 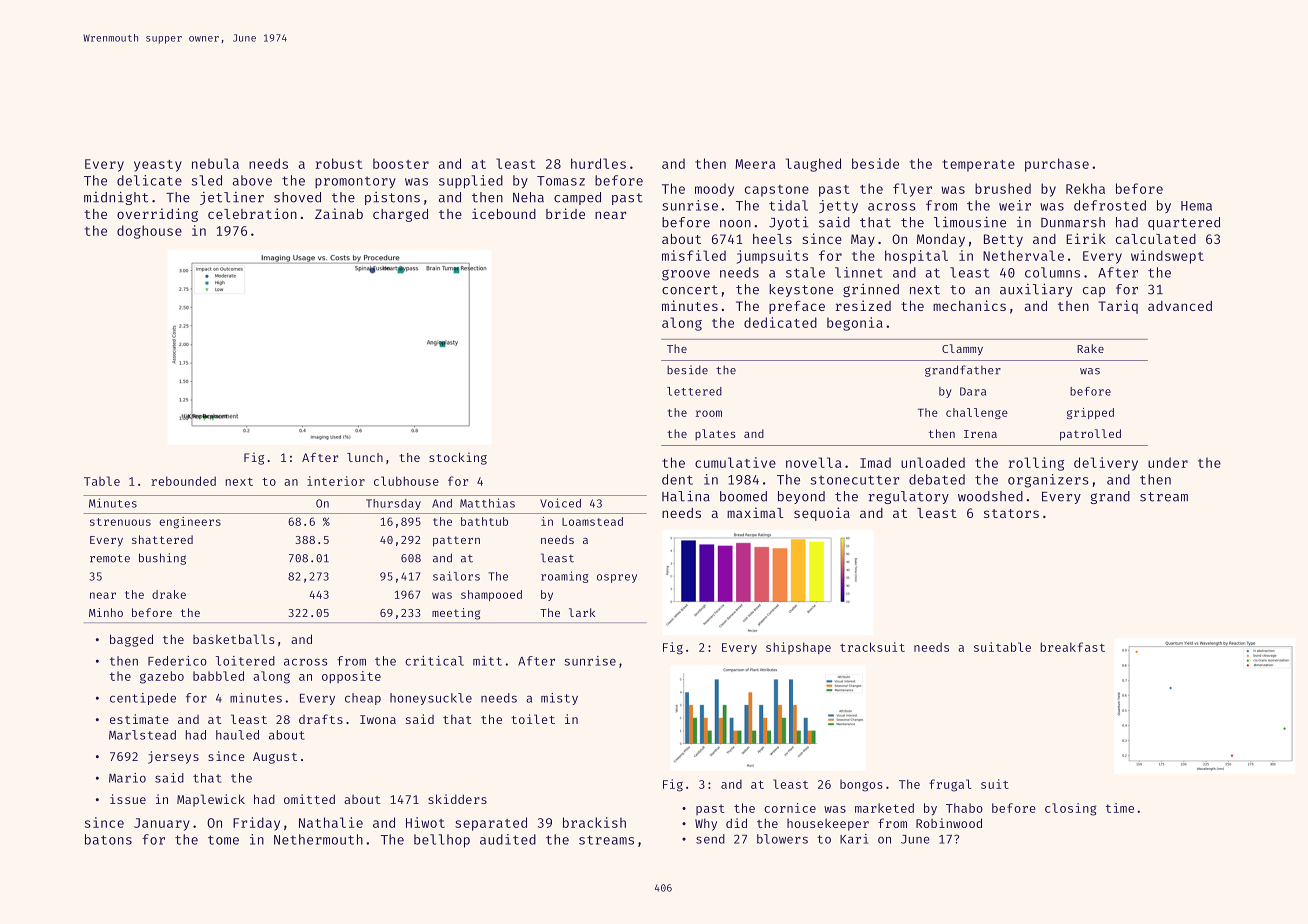 What do you see at coordinates (560, 503) in the page?
I see `Voiced` at bounding box center [560, 503].
